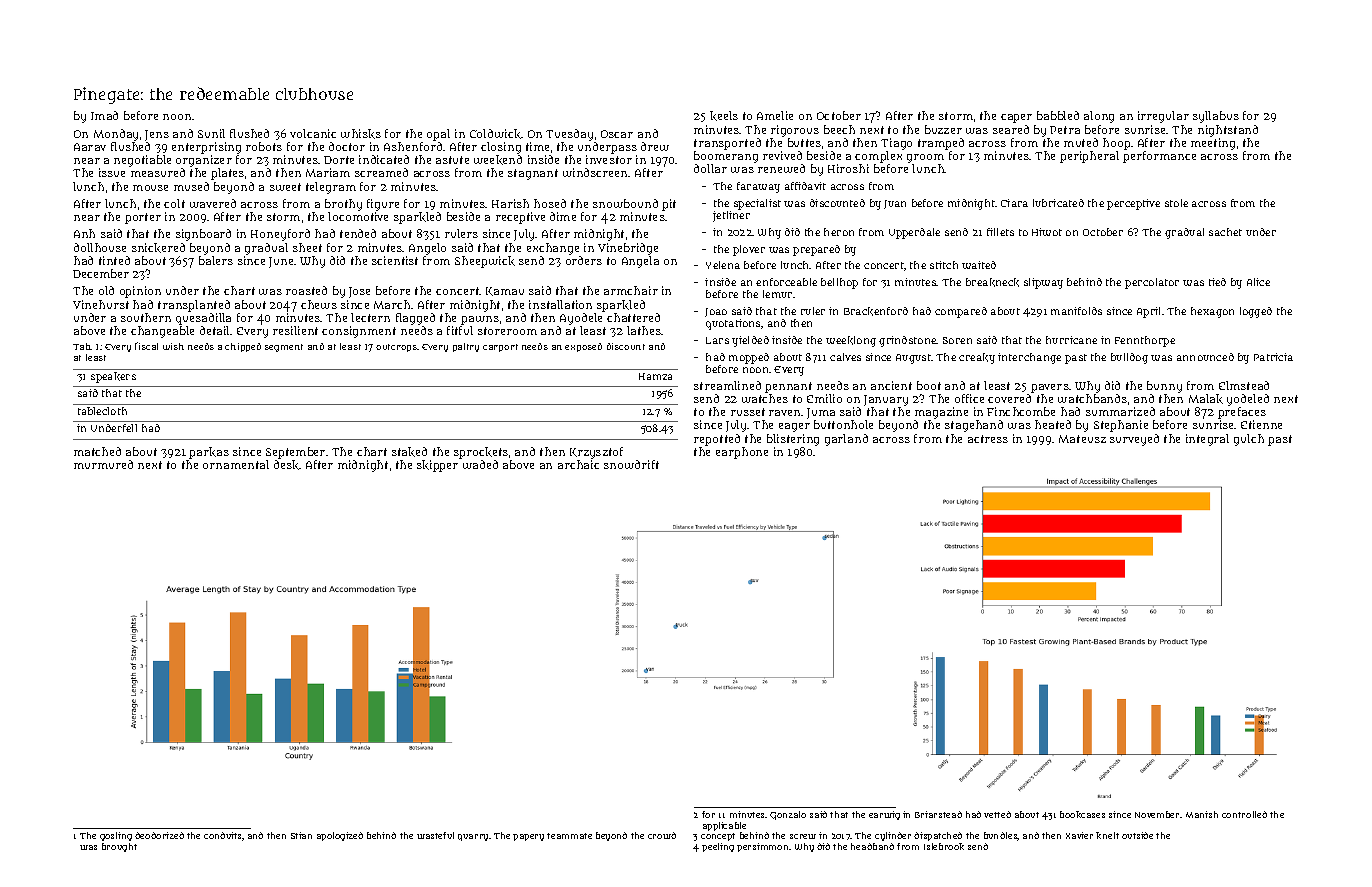 Image resolution: width=1372 pixels, height=887 pixels. I want to click on Islebrook, so click(944, 846).
